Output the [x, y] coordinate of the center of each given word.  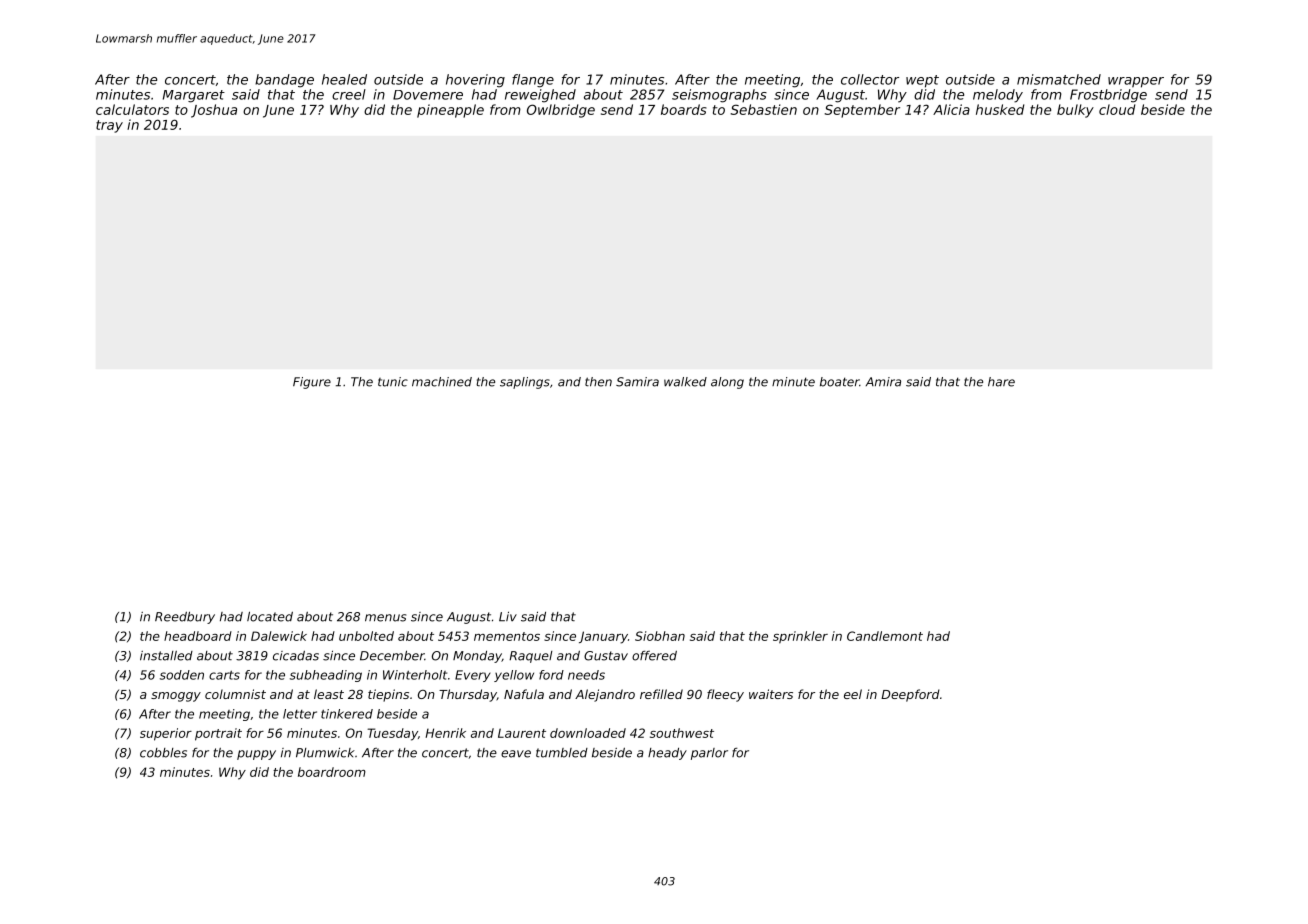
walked [685, 382]
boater [839, 382]
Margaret [194, 96]
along [727, 383]
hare [1001, 382]
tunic [393, 382]
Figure [312, 383]
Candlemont [885, 636]
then [598, 382]
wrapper [1136, 82]
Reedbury [185, 618]
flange [533, 81]
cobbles [163, 753]
